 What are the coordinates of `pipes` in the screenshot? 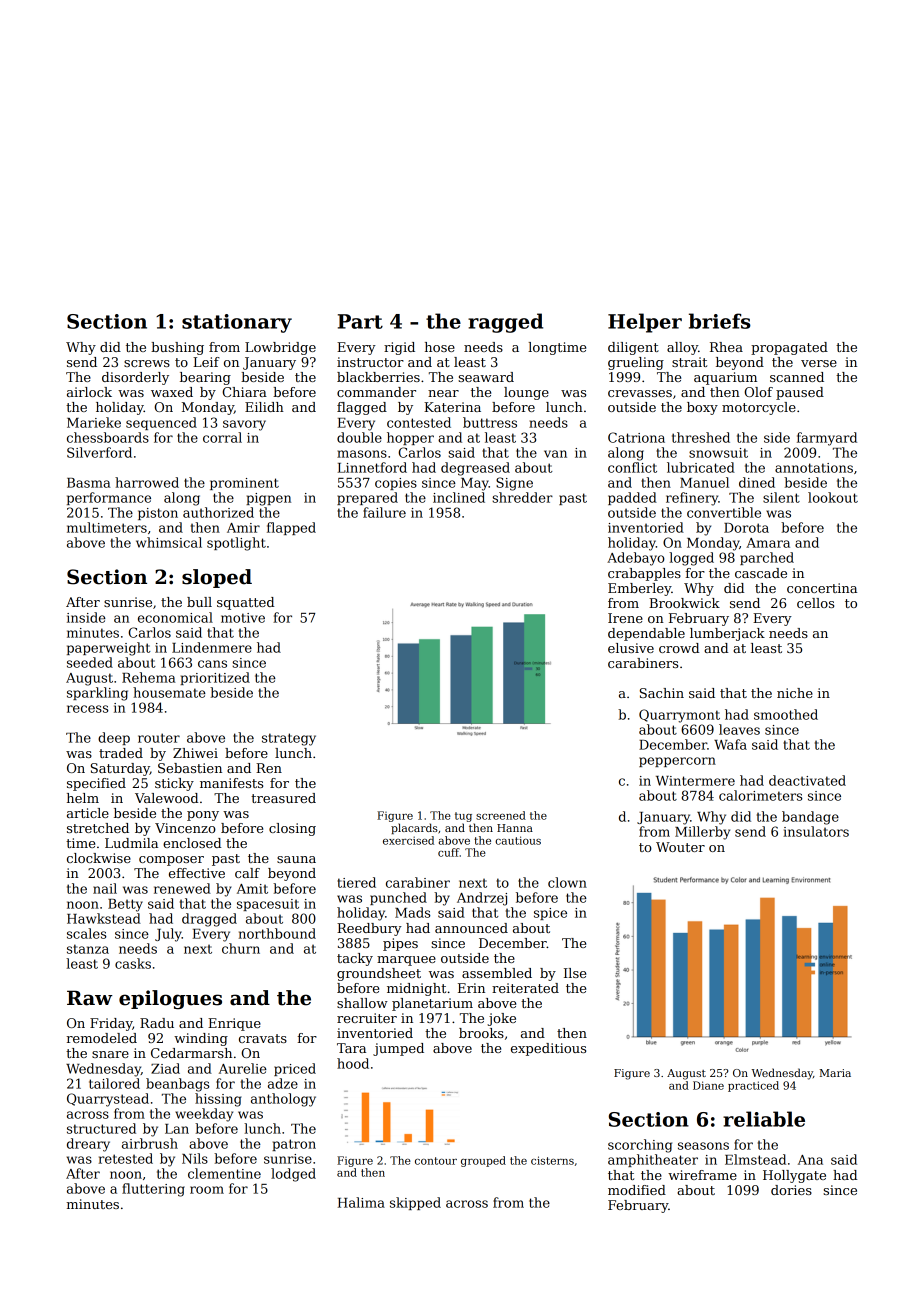 It's located at (400, 944).
